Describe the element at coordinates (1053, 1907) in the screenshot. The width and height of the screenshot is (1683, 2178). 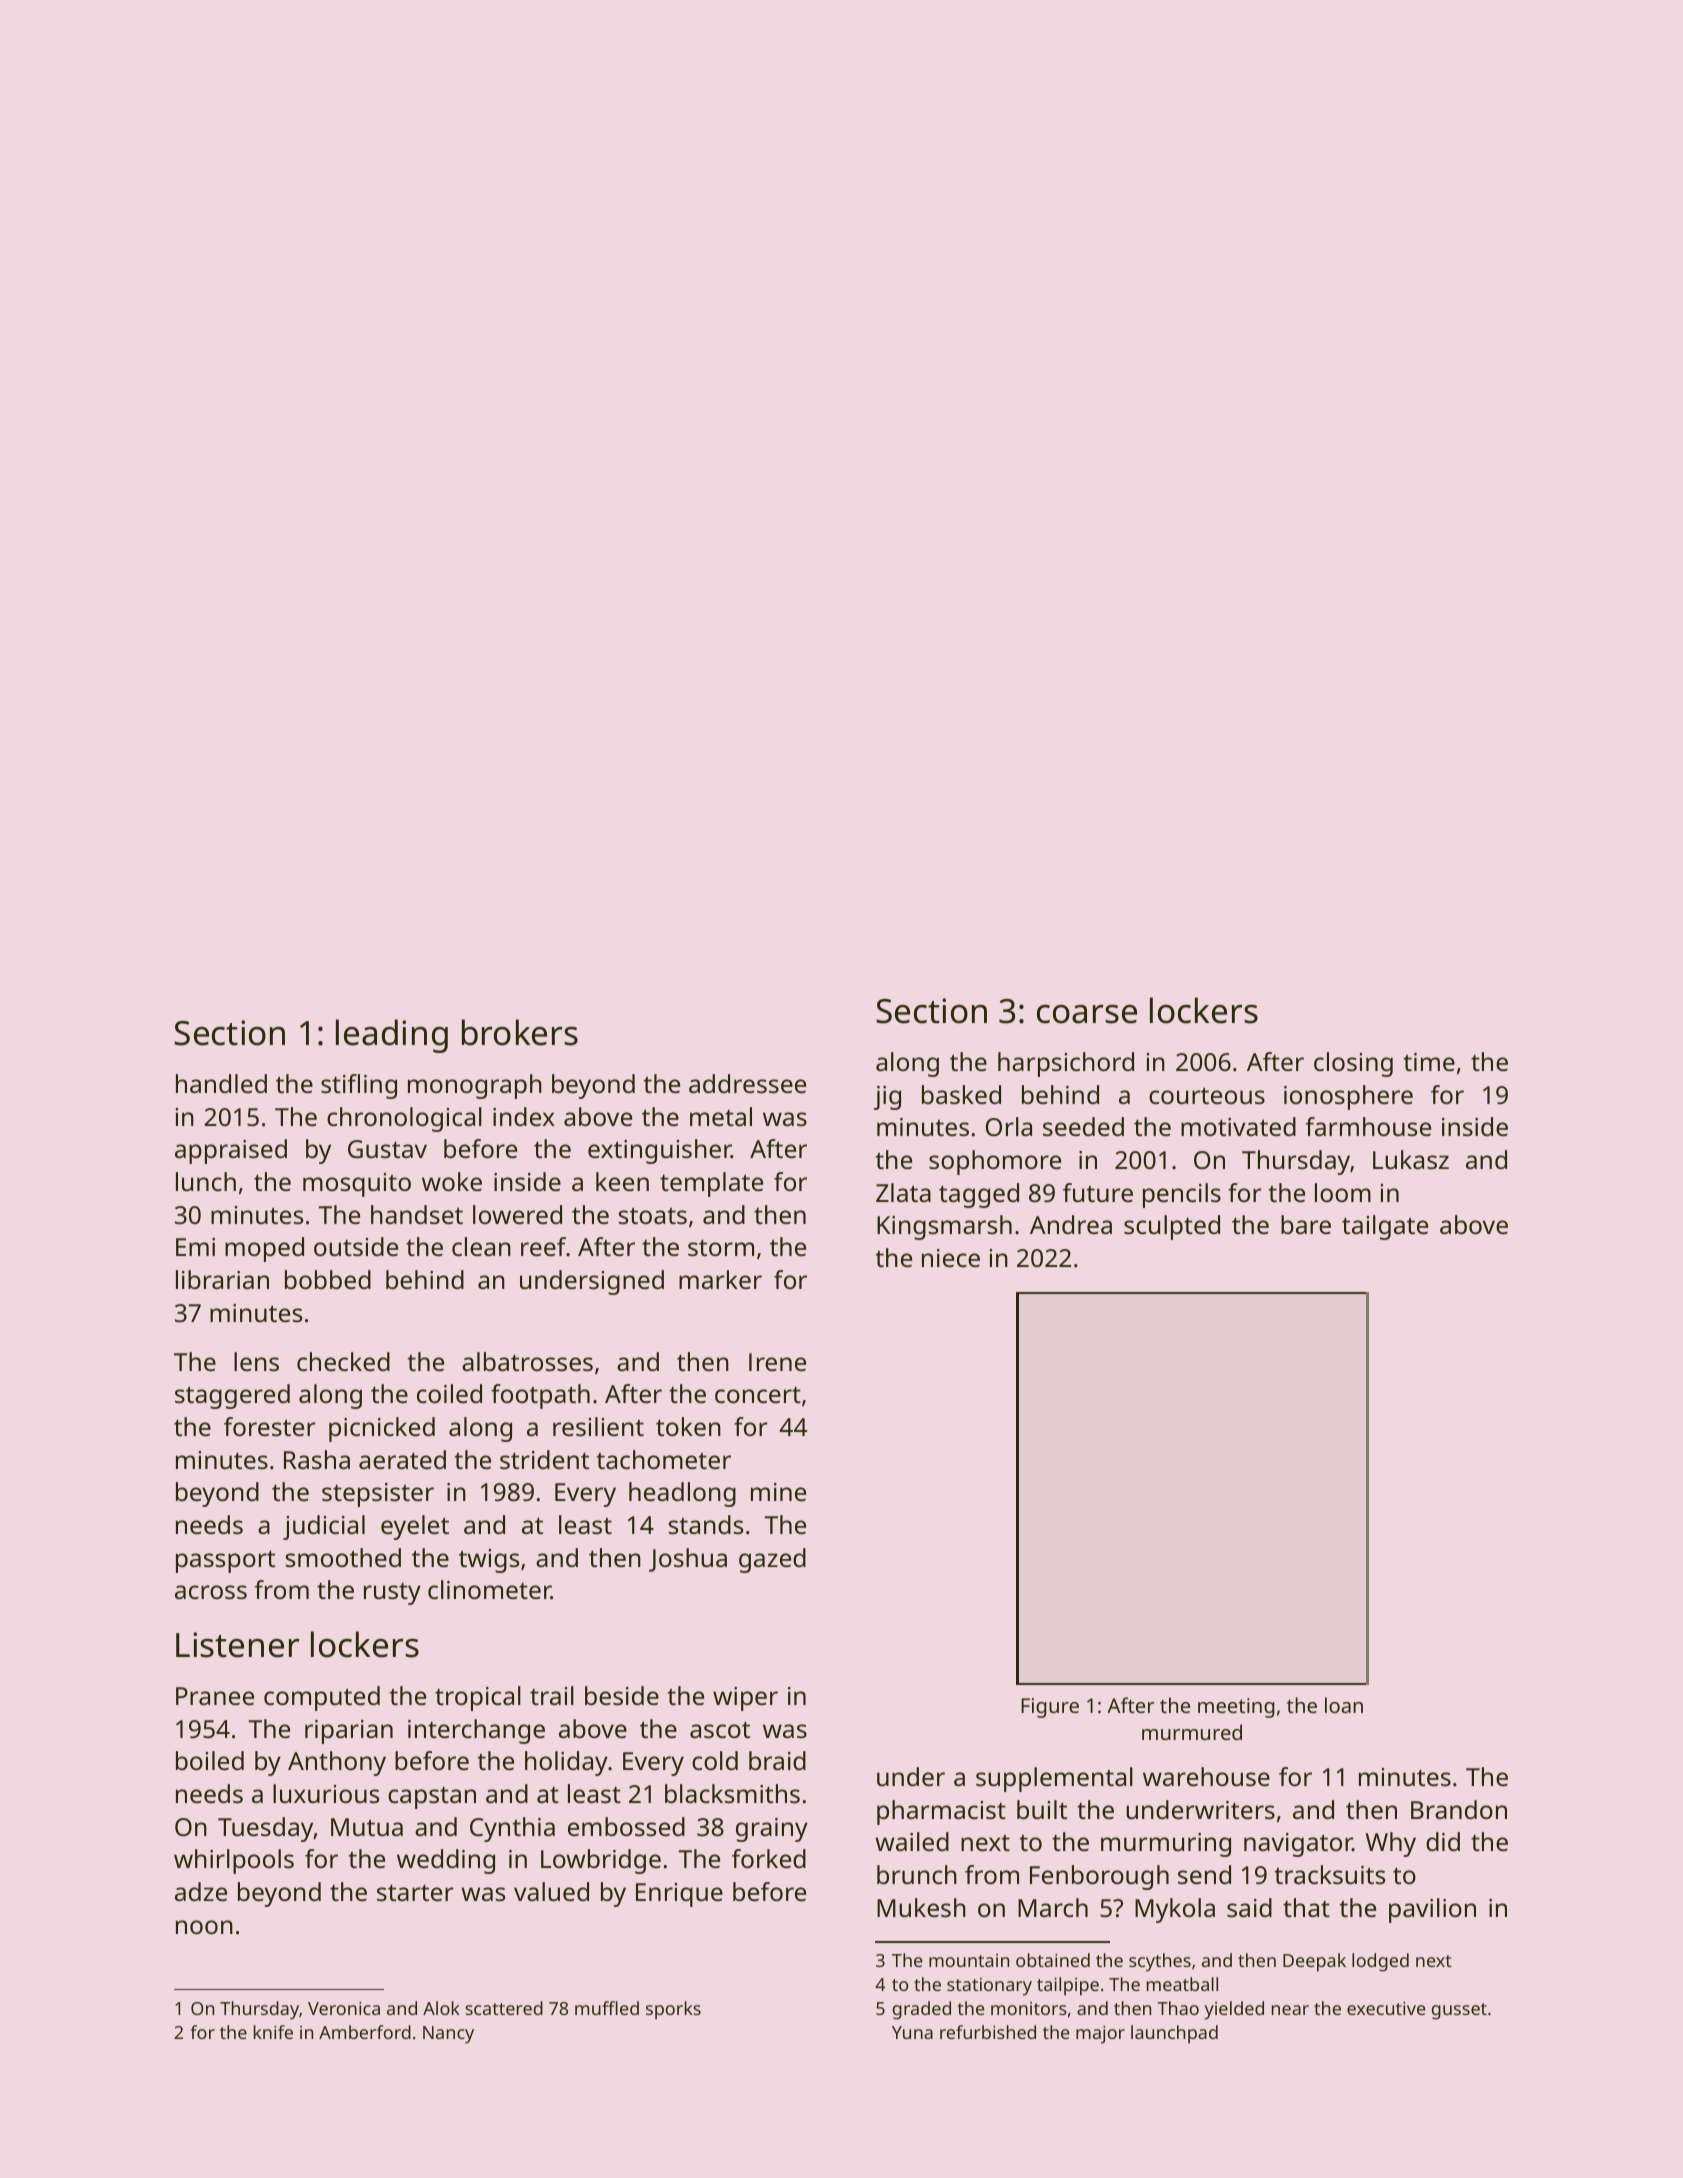
I see `March` at that location.
